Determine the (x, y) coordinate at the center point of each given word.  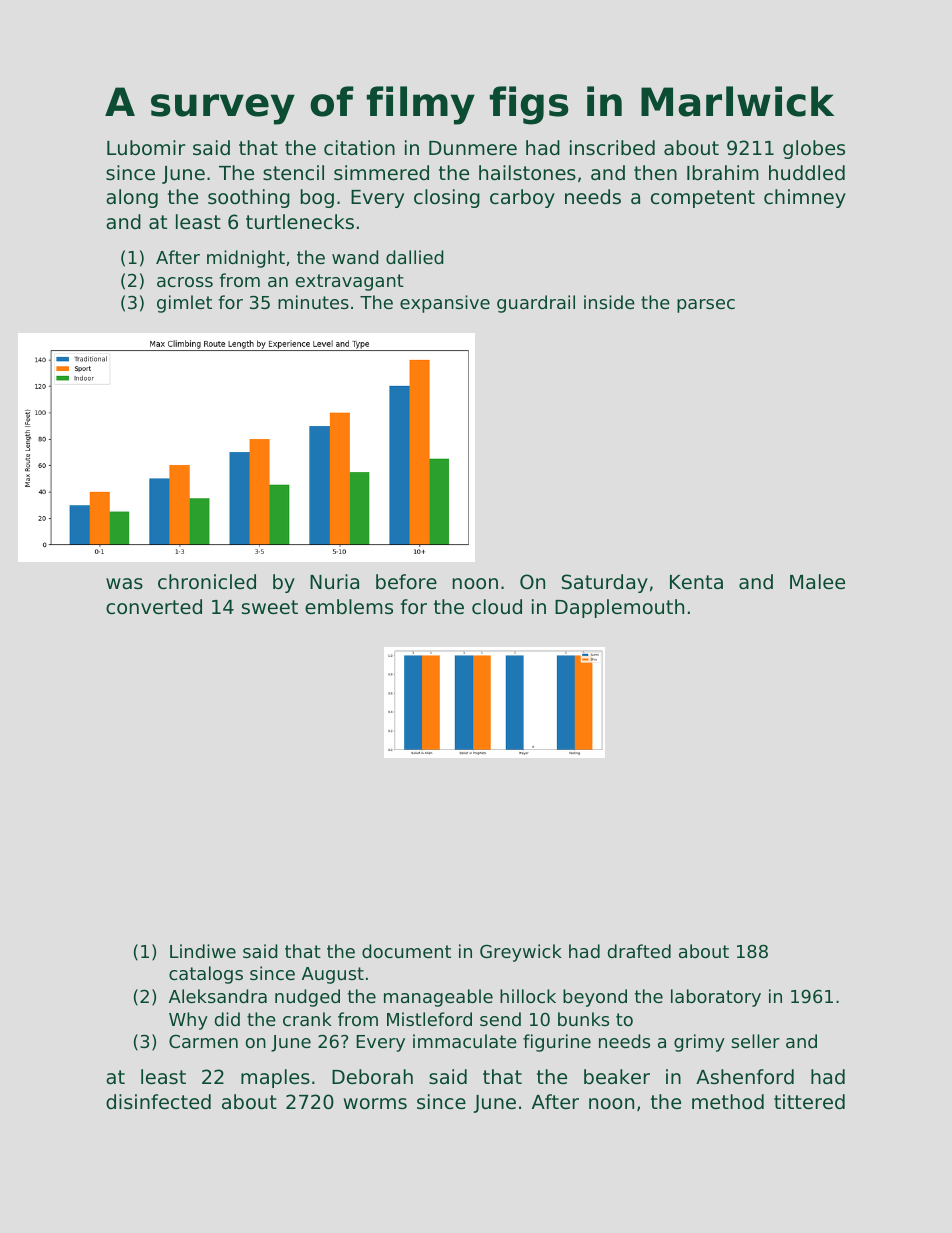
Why (188, 1021)
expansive (445, 304)
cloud (497, 606)
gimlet (184, 304)
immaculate (465, 1041)
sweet (270, 607)
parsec (706, 306)
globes (814, 149)
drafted (639, 951)
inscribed (612, 147)
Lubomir (146, 147)
